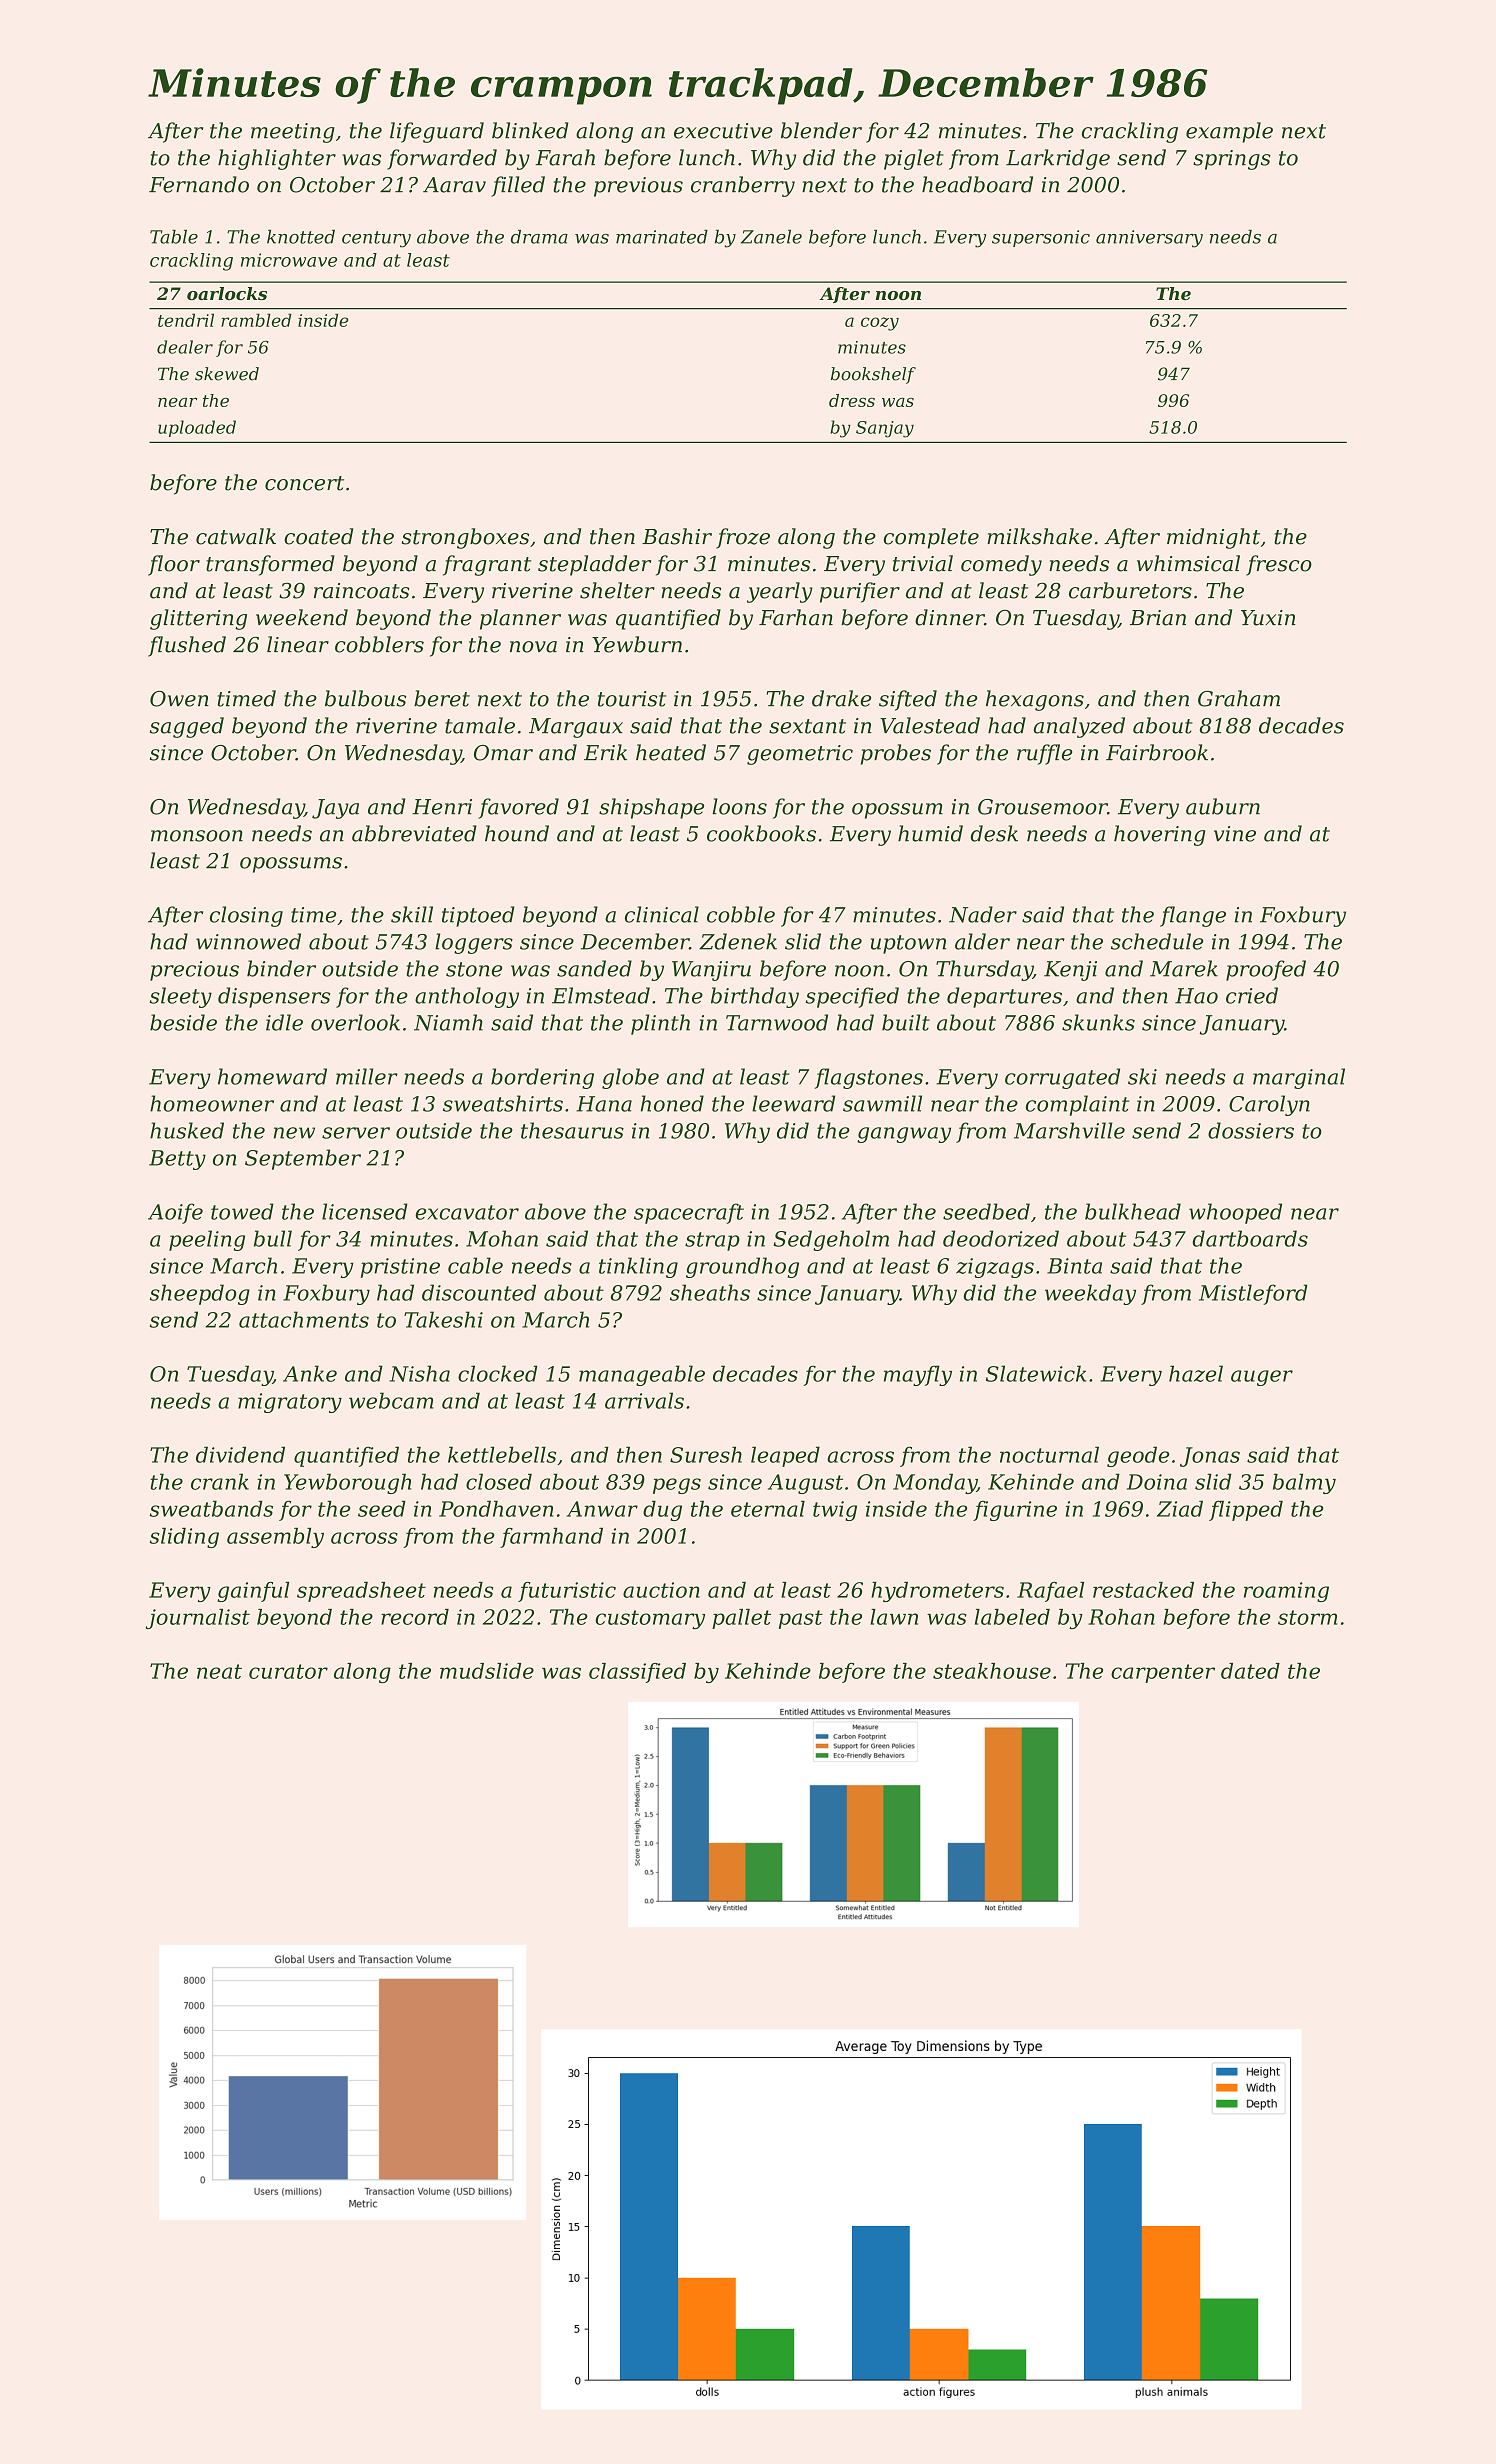 The height and width of the screenshot is (2464, 1496). What do you see at coordinates (1015, 1511) in the screenshot?
I see `figurine` at bounding box center [1015, 1511].
